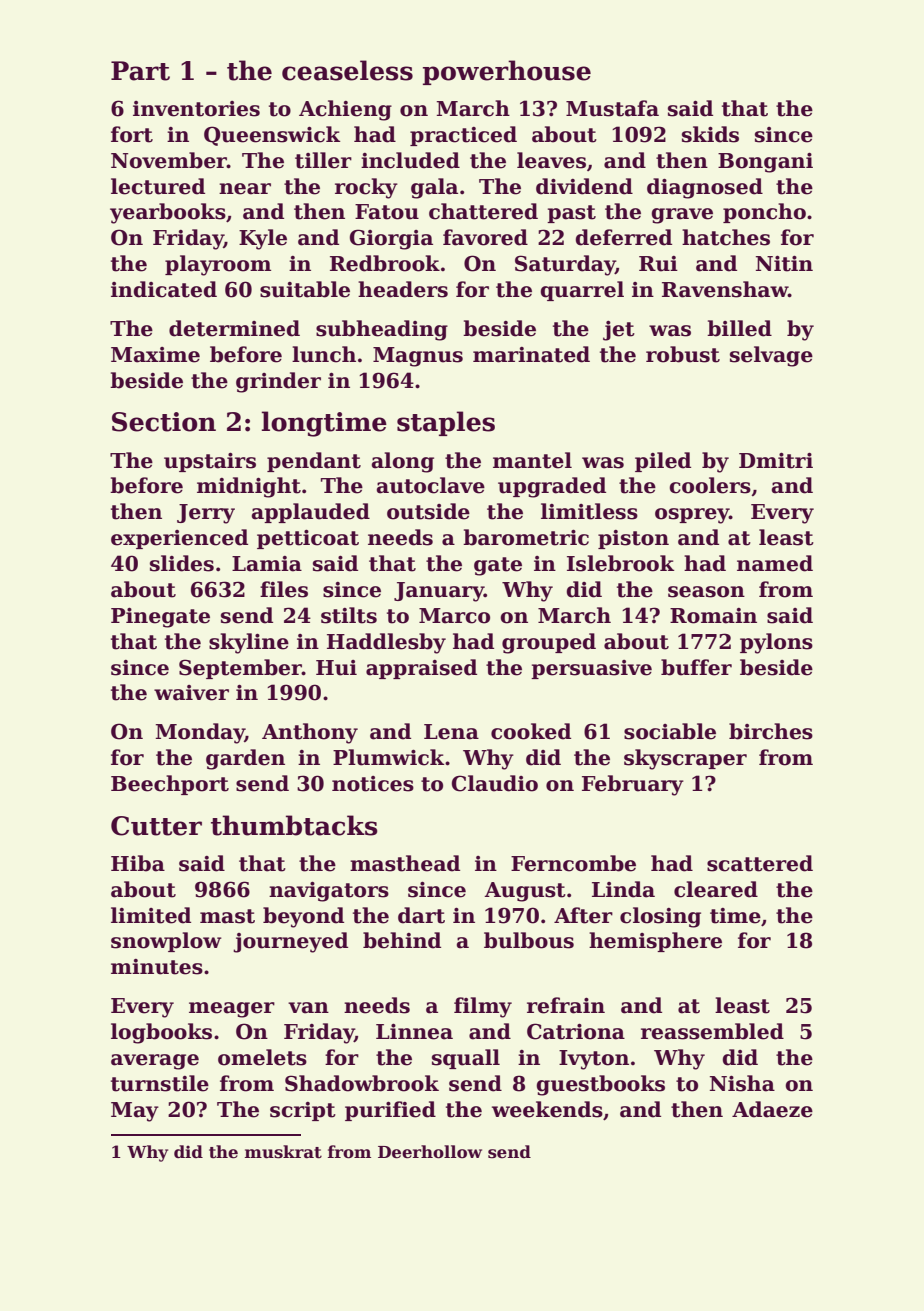 This document has height=1311, width=924. What do you see at coordinates (164, 289) in the document?
I see `indicated` at bounding box center [164, 289].
